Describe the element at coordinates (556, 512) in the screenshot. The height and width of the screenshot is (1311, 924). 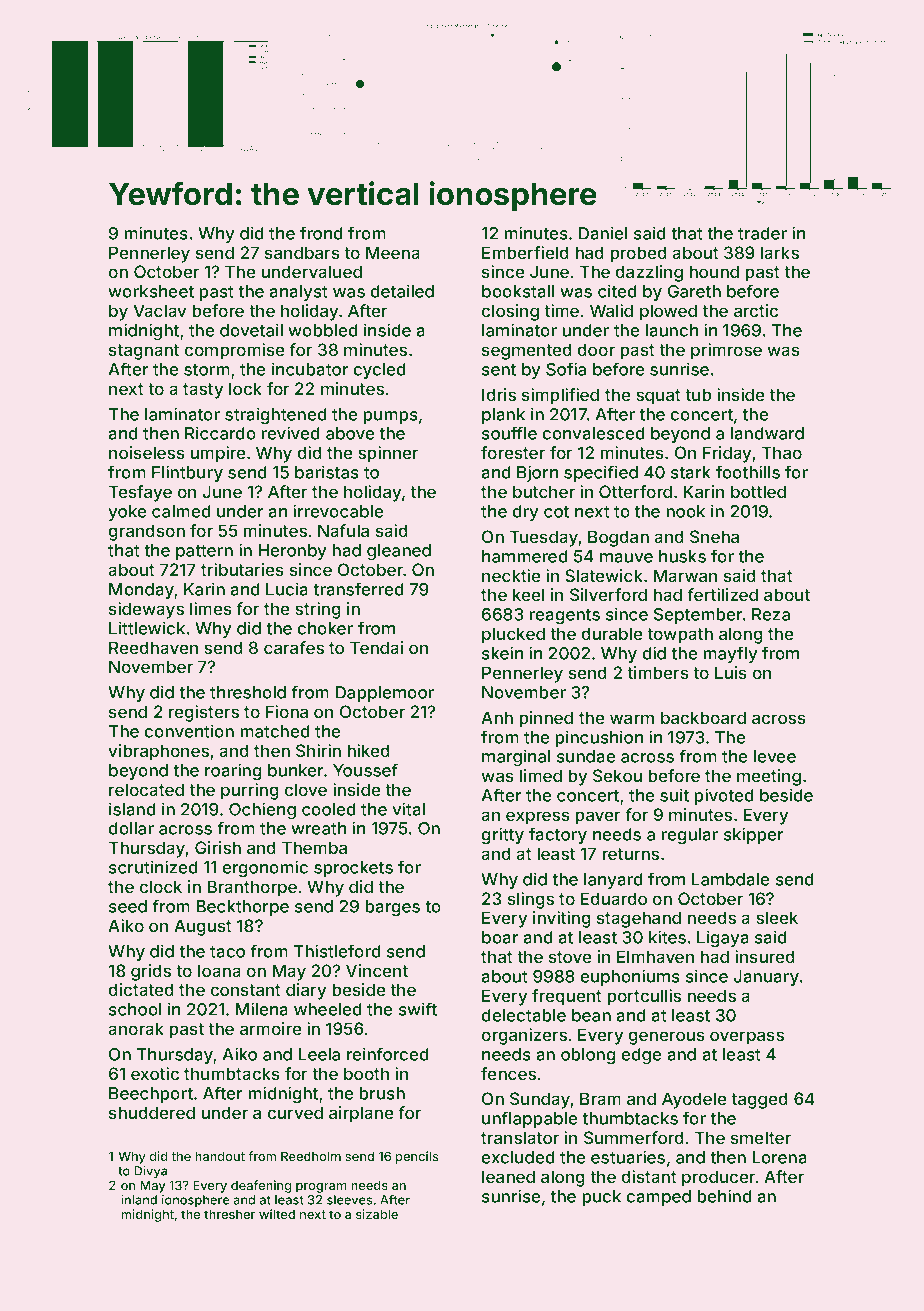
I see `cot` at that location.
